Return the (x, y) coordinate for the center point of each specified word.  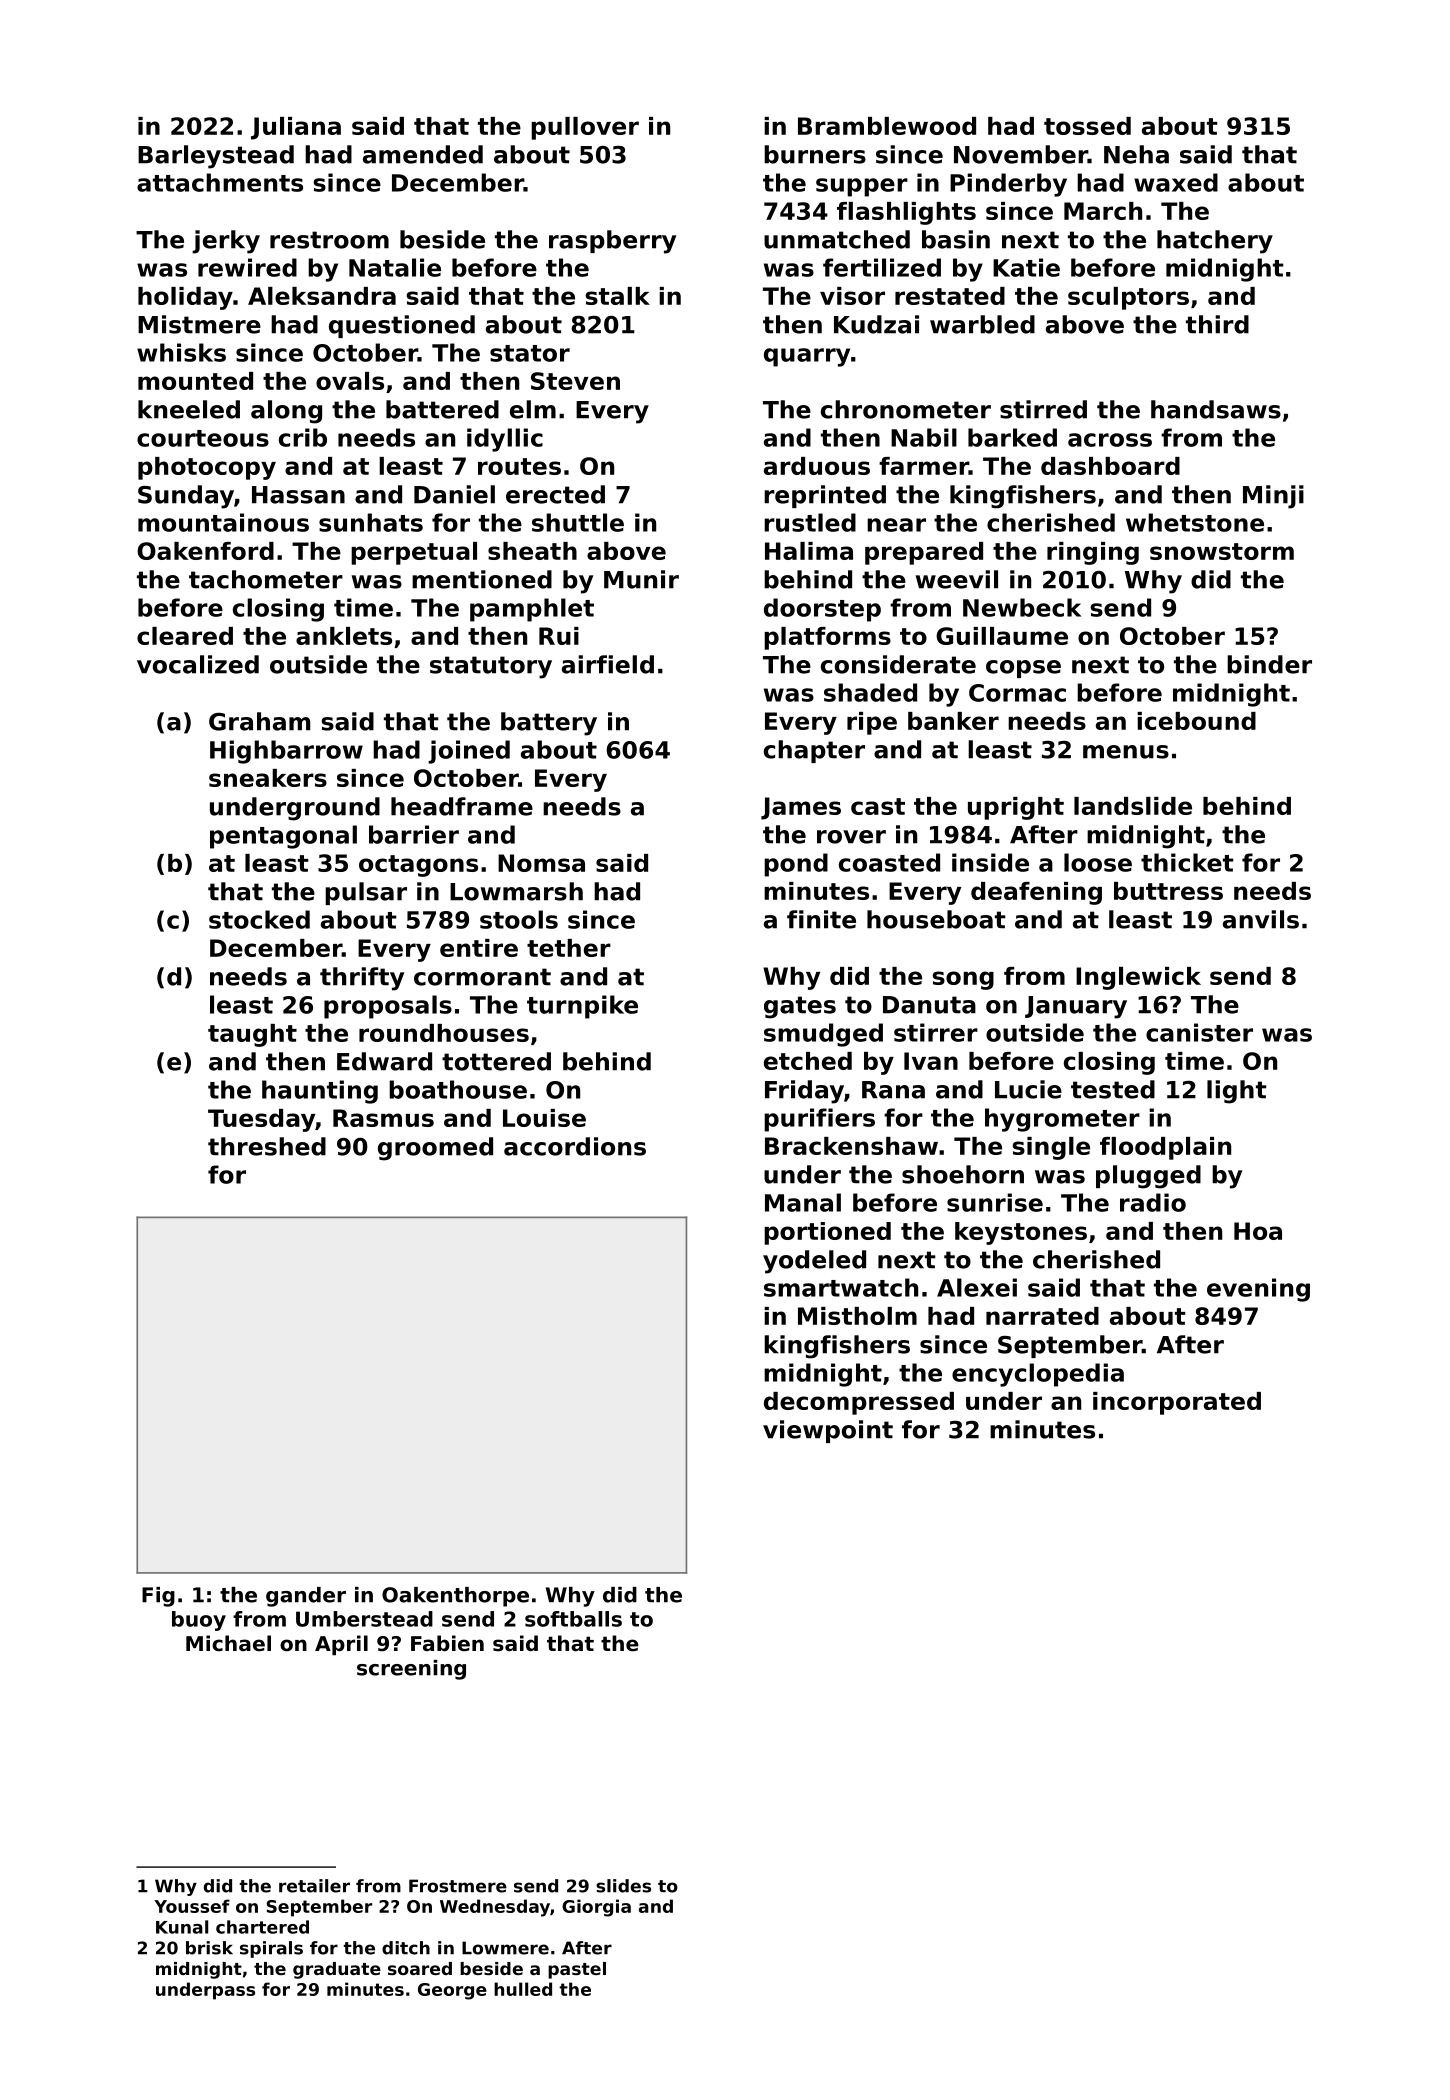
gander (306, 1597)
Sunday (186, 497)
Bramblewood (887, 126)
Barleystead (216, 157)
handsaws (1216, 409)
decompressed (859, 1403)
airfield (608, 664)
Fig (158, 1597)
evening (1258, 1290)
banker (953, 721)
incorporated (1177, 1403)
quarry (807, 357)
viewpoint (828, 1431)
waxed (1176, 182)
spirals (271, 1949)
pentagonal (283, 837)
